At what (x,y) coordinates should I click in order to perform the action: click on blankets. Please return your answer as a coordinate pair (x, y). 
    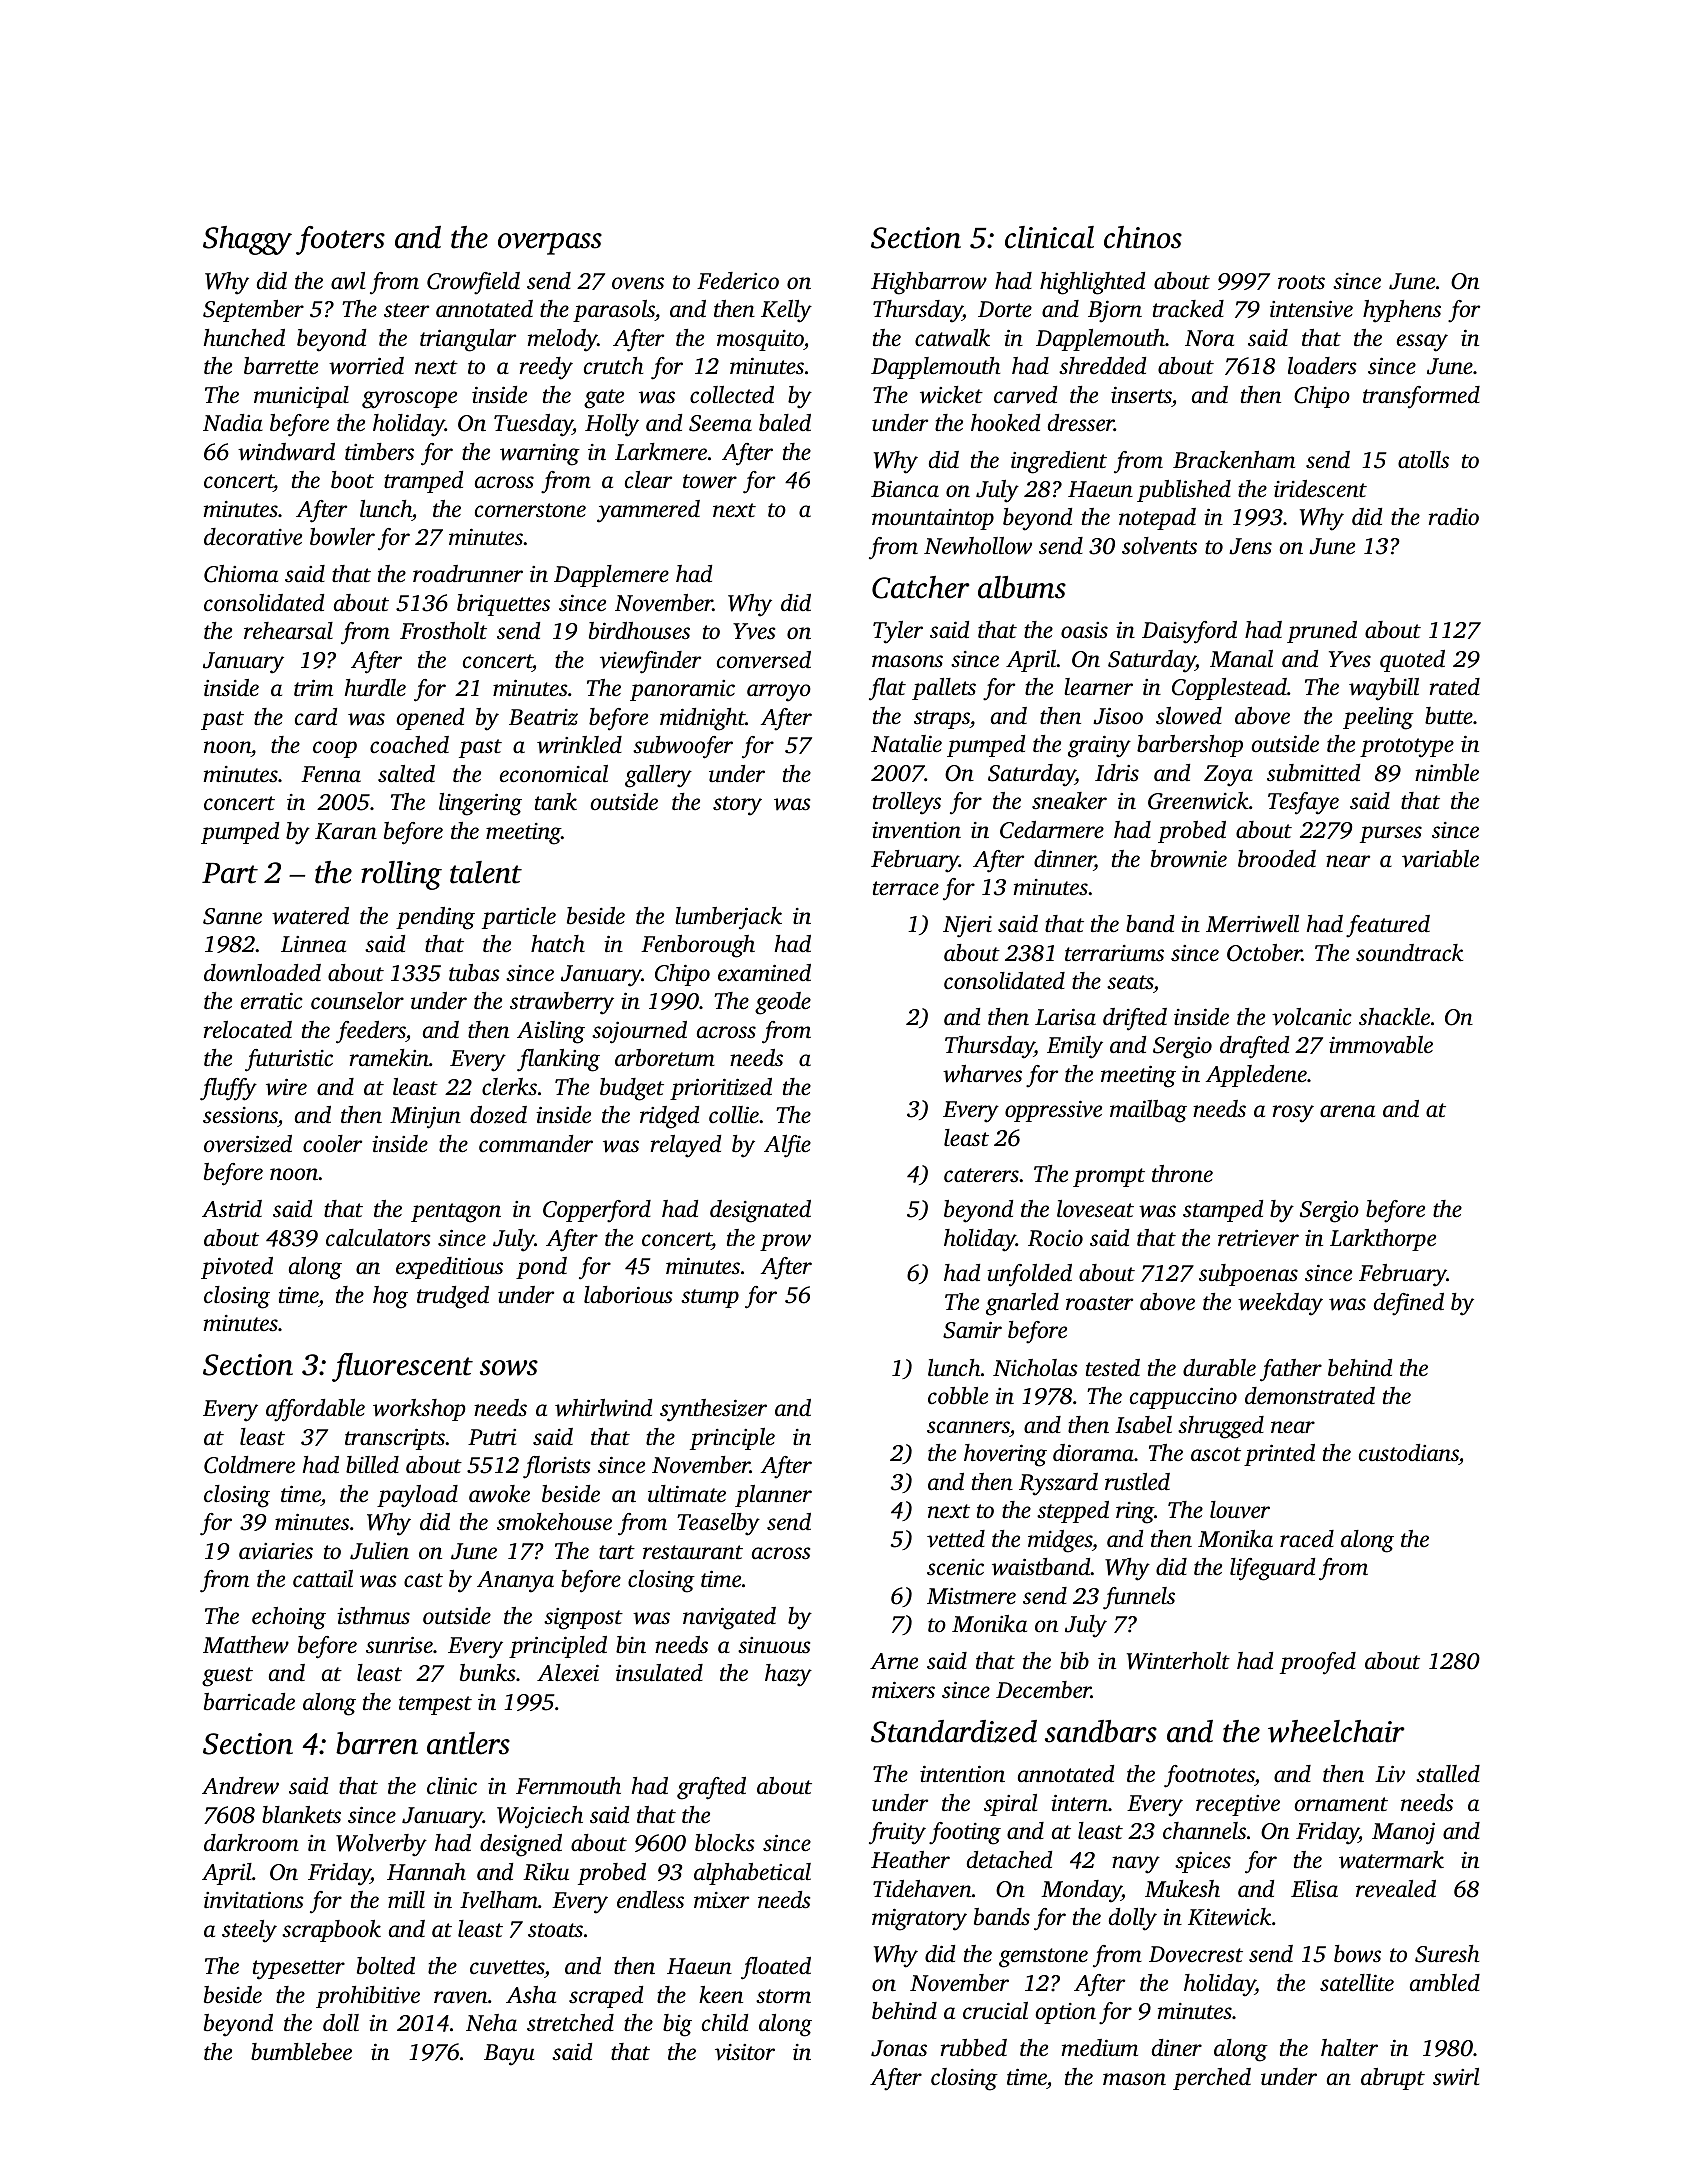
    Looking at the image, I should click on (301, 1815).
